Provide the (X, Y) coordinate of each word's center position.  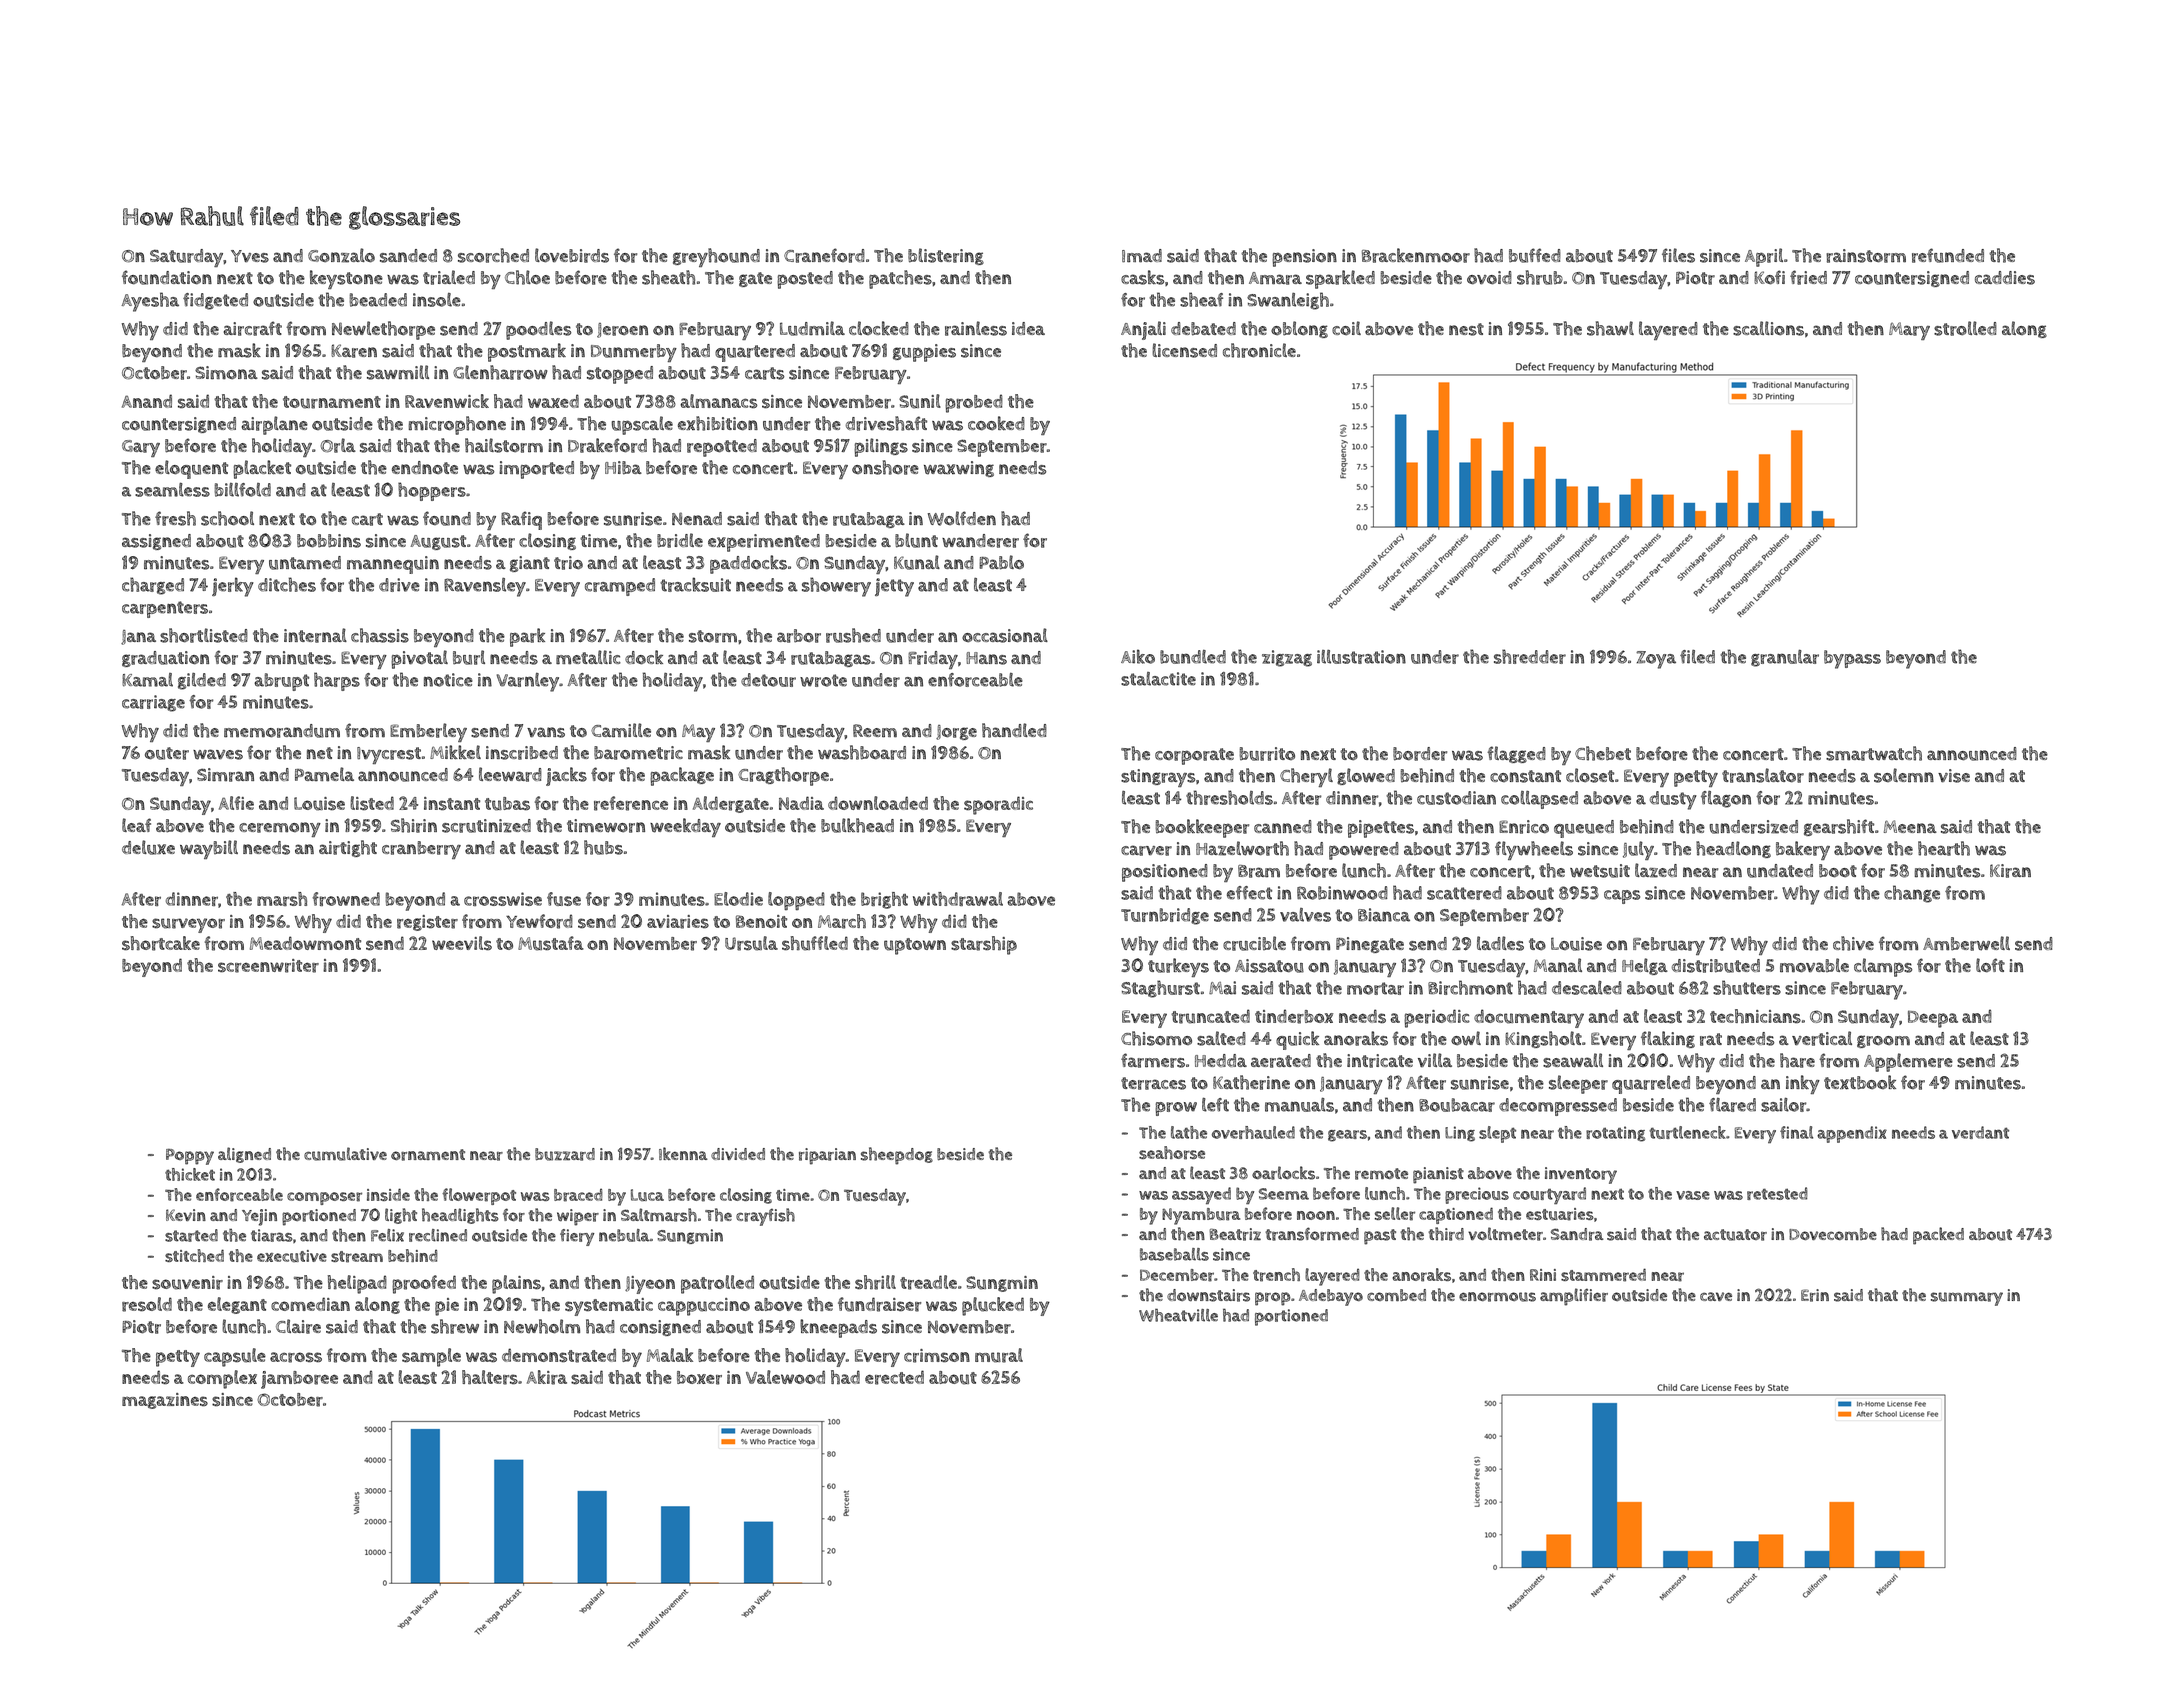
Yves (250, 256)
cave (1716, 1296)
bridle (680, 540)
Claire (298, 1326)
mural (999, 1355)
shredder (1530, 656)
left (1215, 1105)
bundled (1193, 657)
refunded (1948, 255)
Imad (1142, 256)
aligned (244, 1155)
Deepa (1933, 1019)
